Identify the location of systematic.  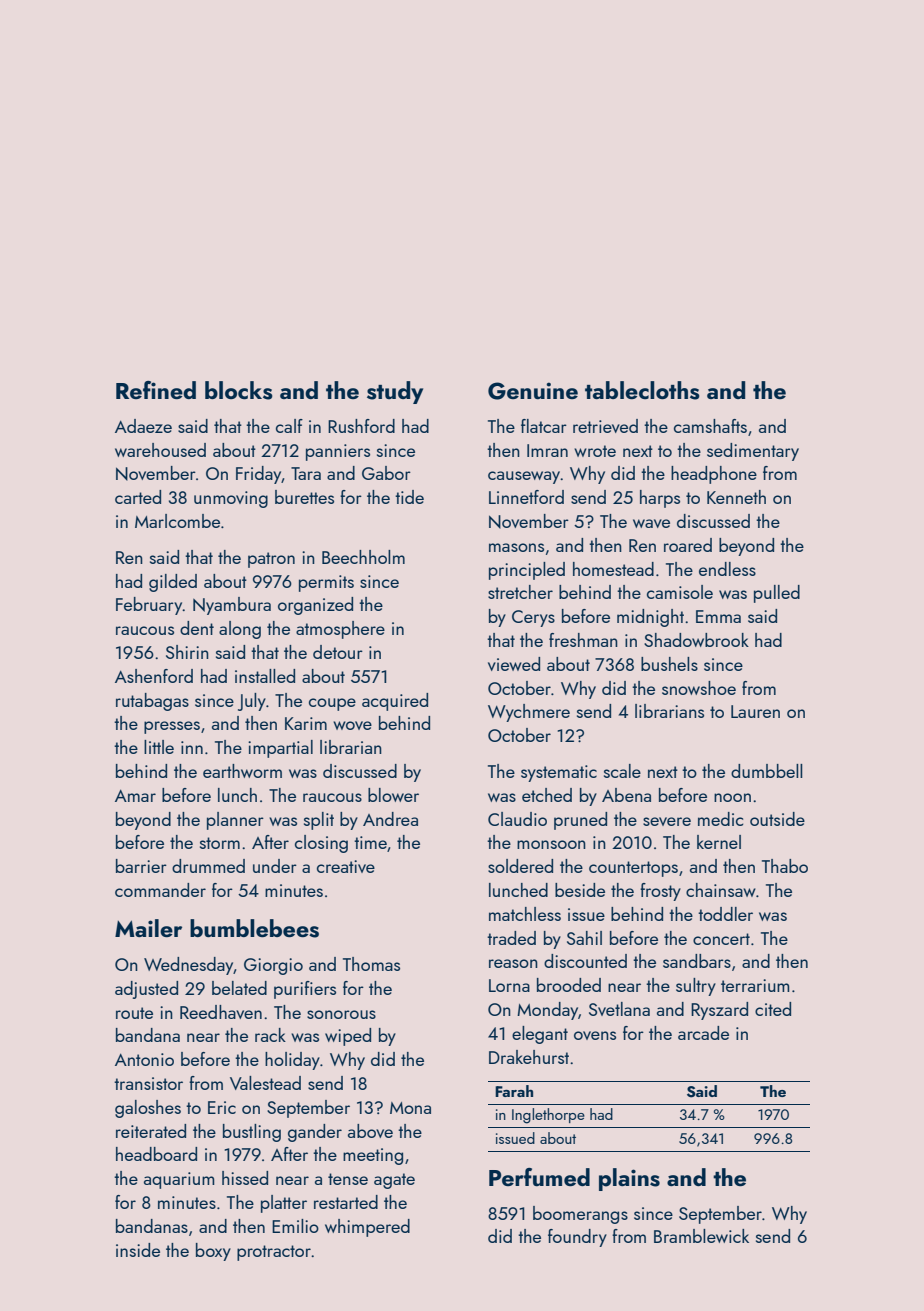
(559, 773).
